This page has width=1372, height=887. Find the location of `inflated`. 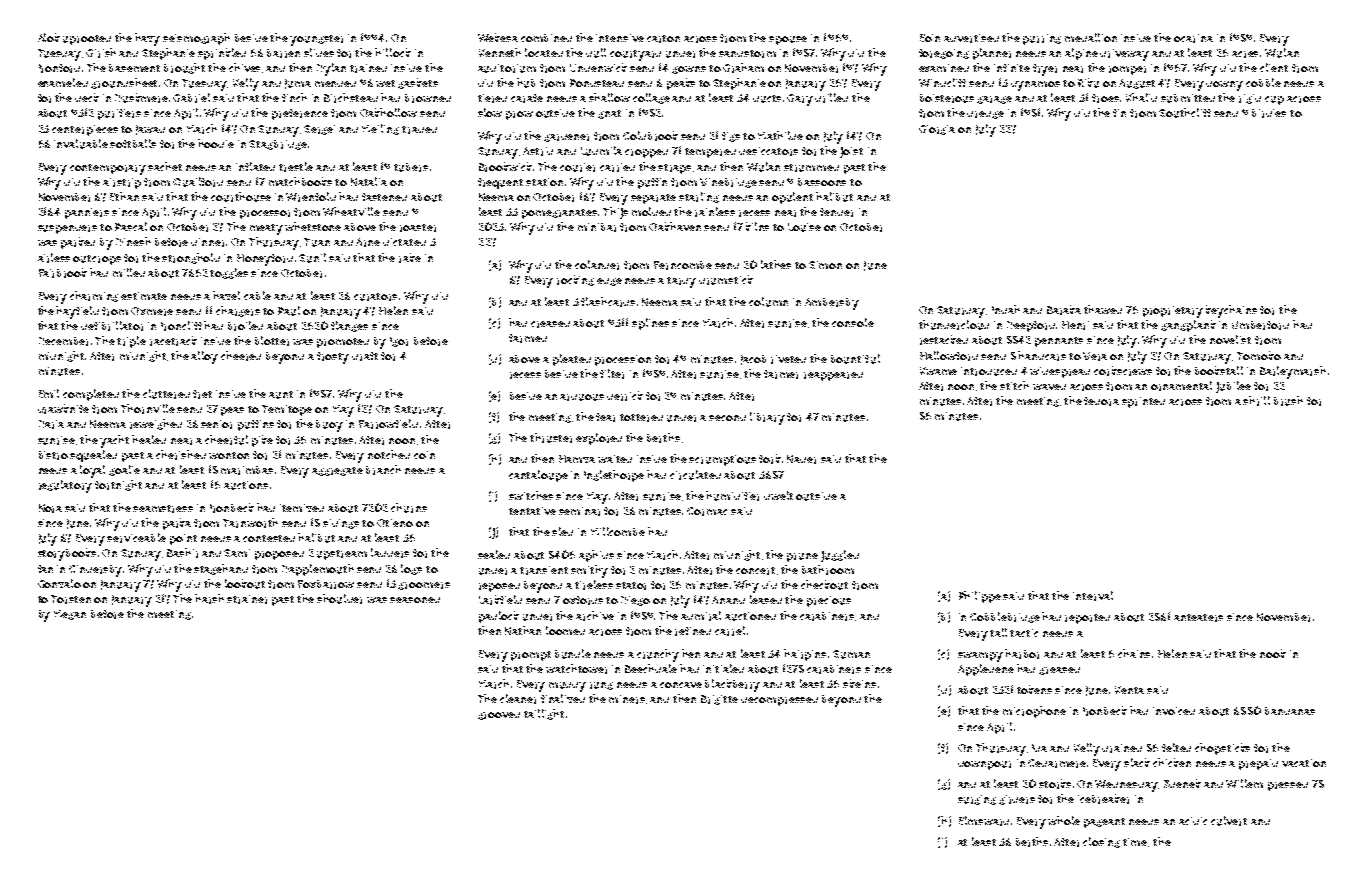

inflated is located at coordinates (255, 166).
